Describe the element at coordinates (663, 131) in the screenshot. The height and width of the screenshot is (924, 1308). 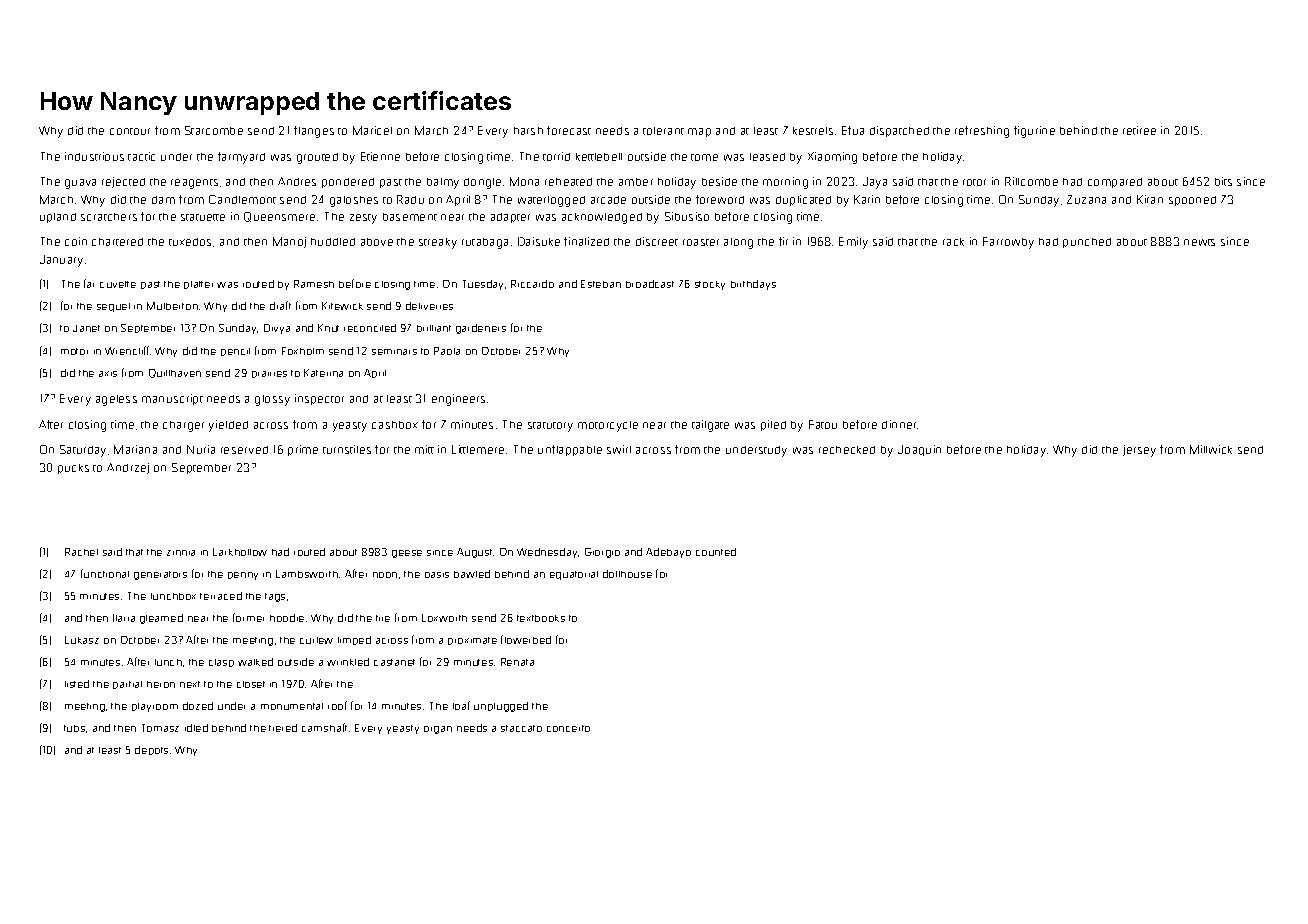
I see `tolerant` at that location.
